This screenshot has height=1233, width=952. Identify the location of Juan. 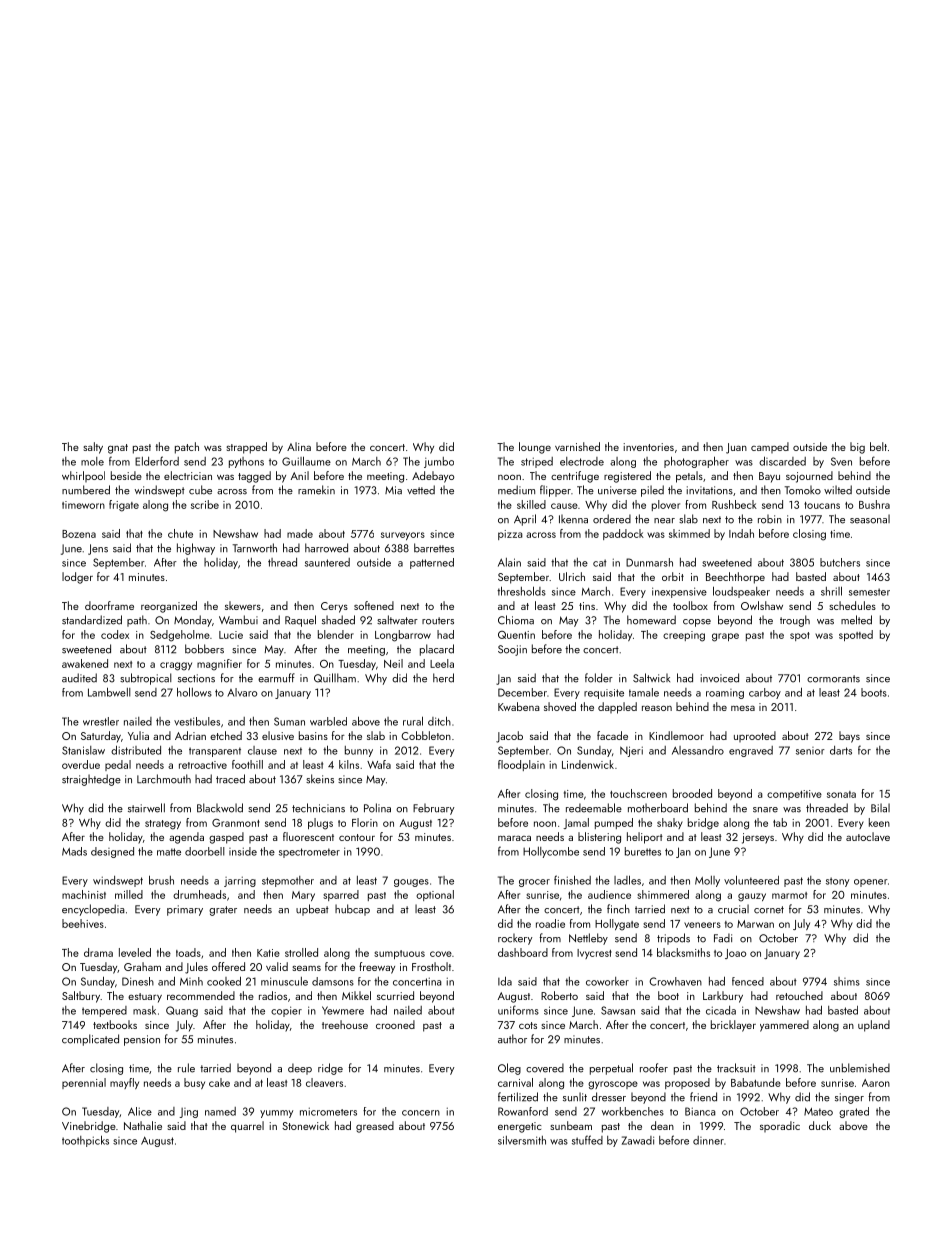
(736, 448).
